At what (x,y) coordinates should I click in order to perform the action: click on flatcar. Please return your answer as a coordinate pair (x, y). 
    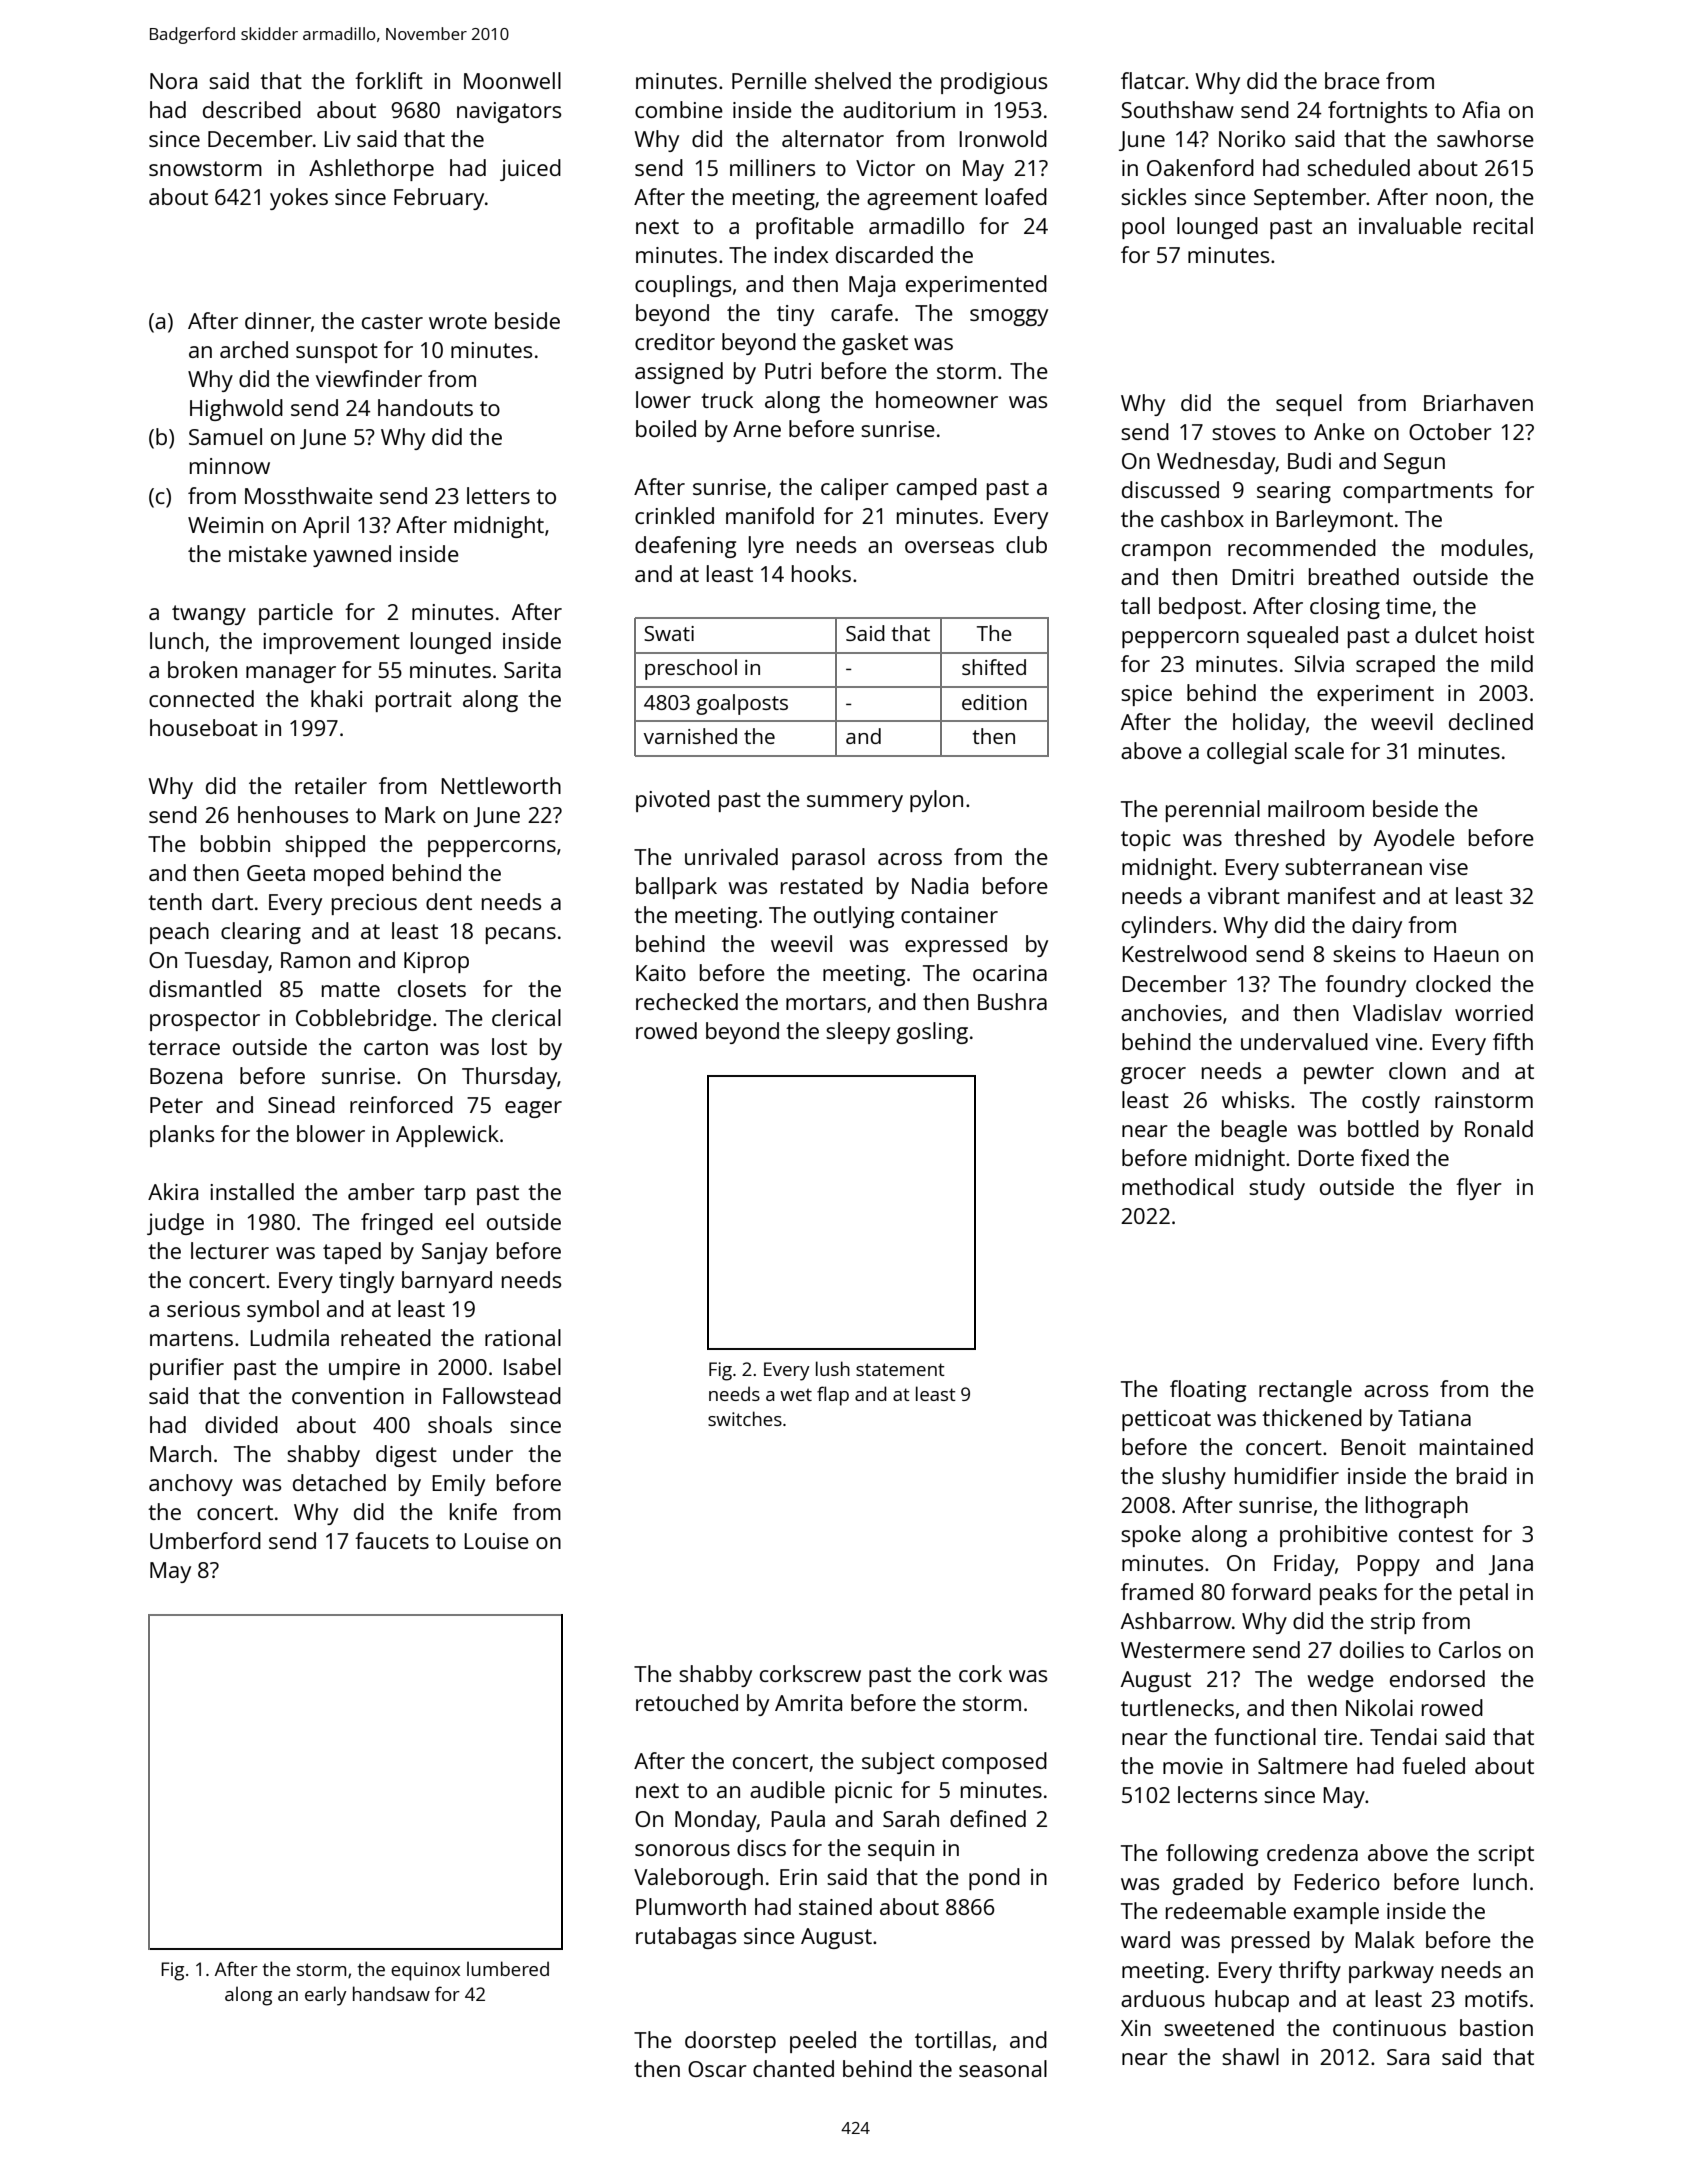
    Looking at the image, I should click on (1153, 80).
